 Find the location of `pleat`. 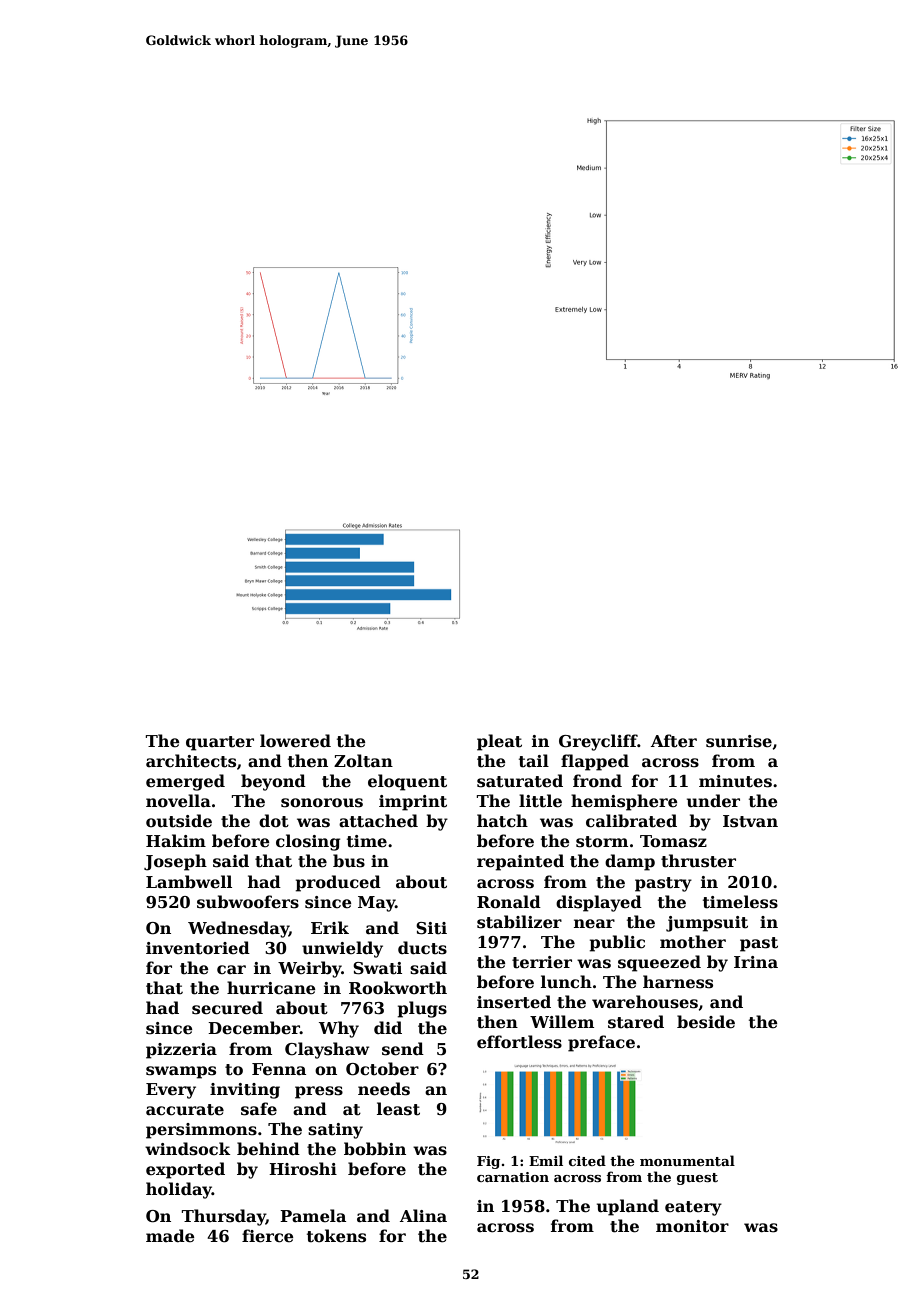

pleat is located at coordinates (499, 742).
